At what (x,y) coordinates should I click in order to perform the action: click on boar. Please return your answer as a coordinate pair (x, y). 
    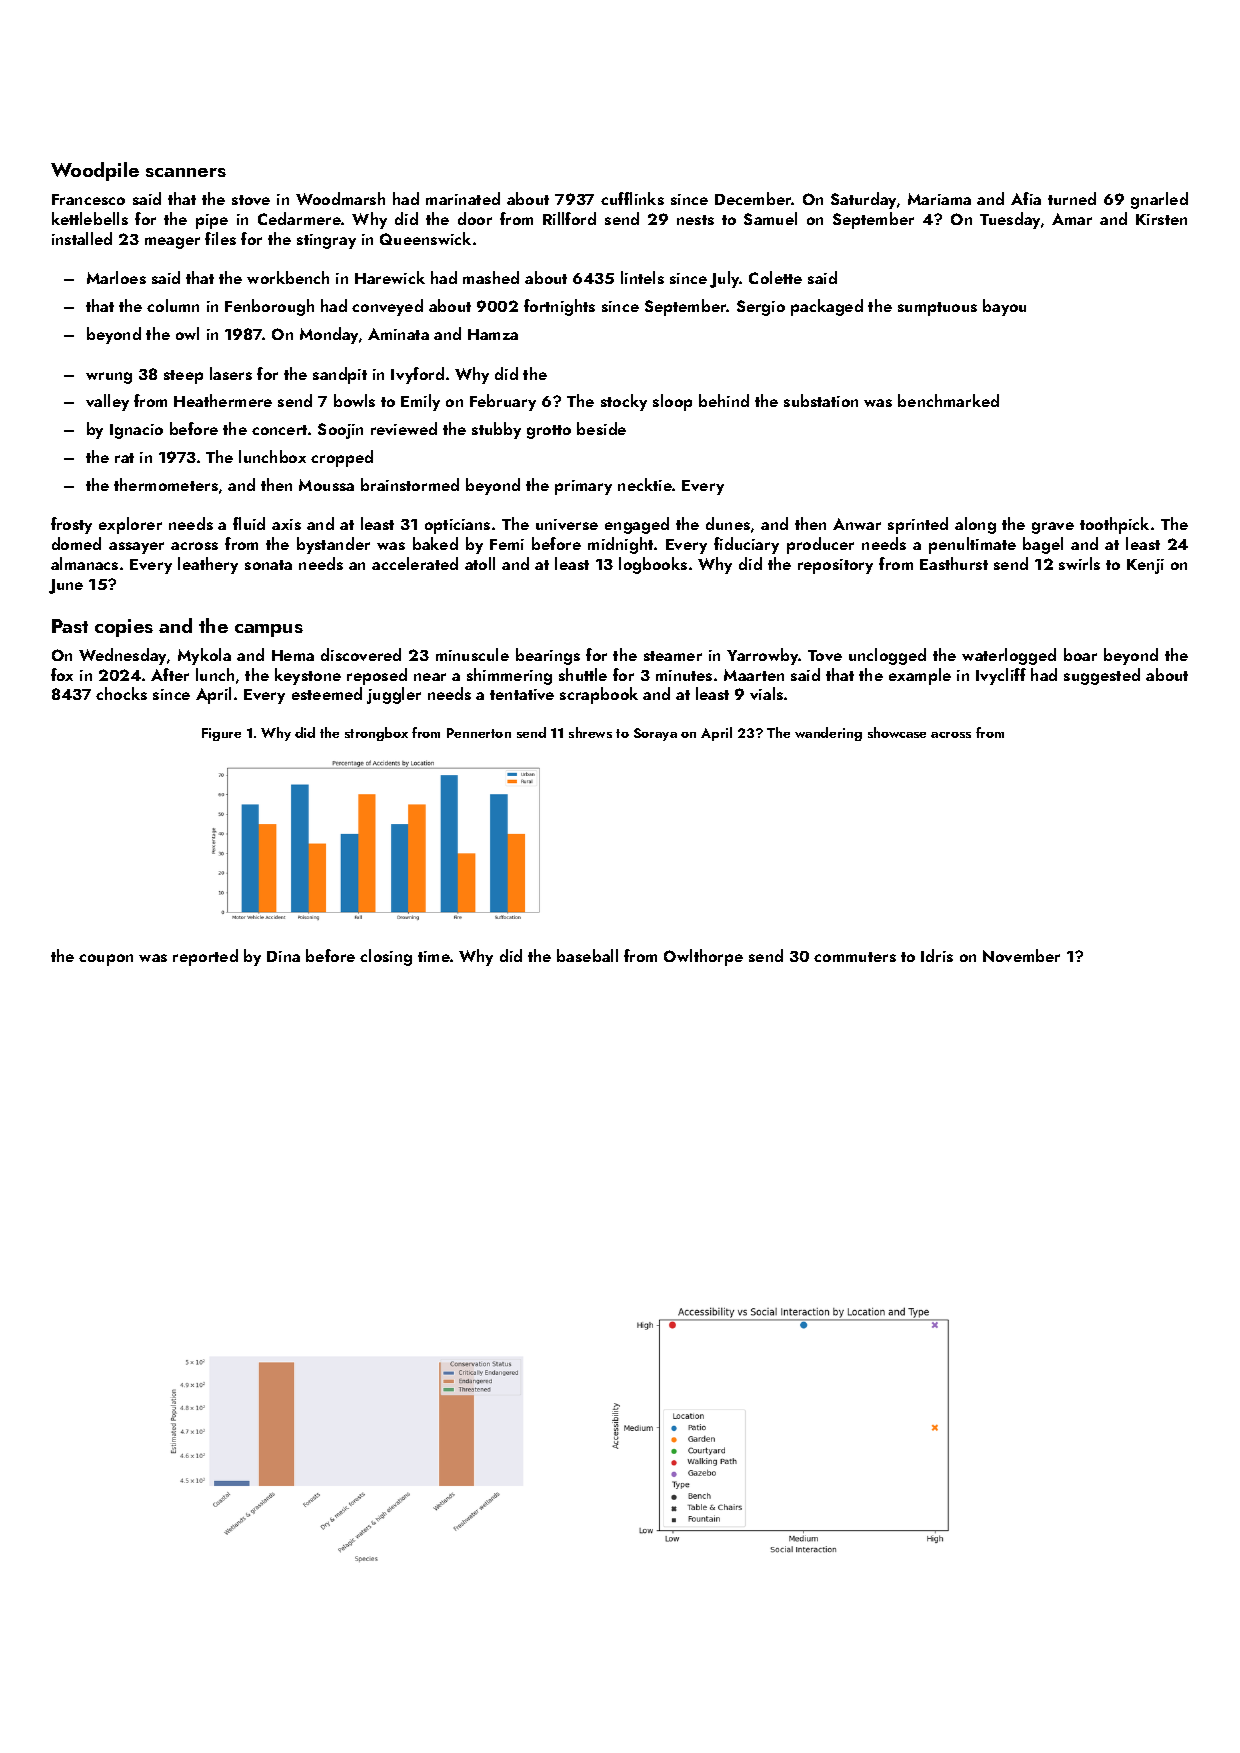
    Looking at the image, I should click on (1080, 654).
